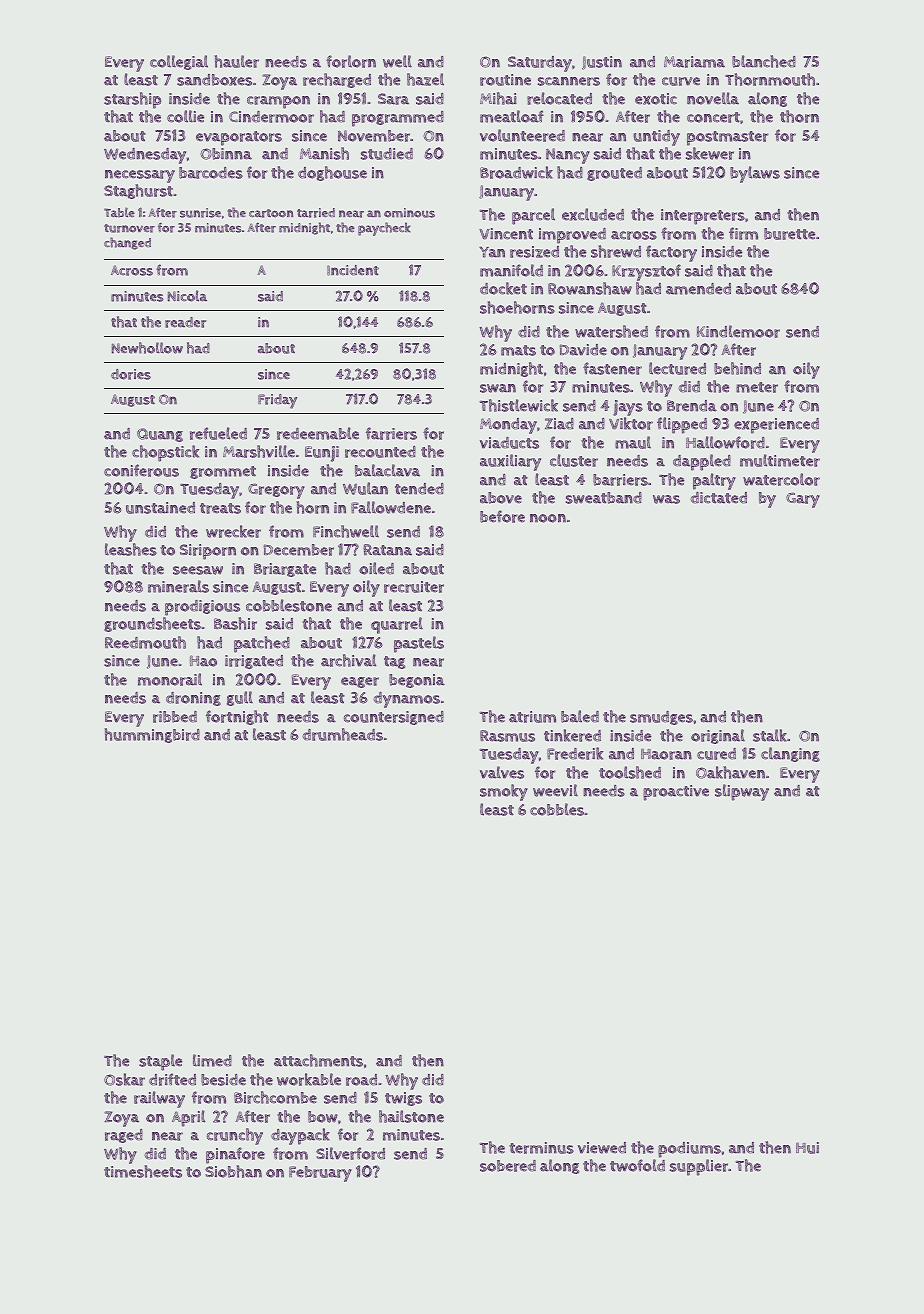 The width and height of the screenshot is (924, 1314). What do you see at coordinates (127, 243) in the screenshot?
I see `changed` at bounding box center [127, 243].
